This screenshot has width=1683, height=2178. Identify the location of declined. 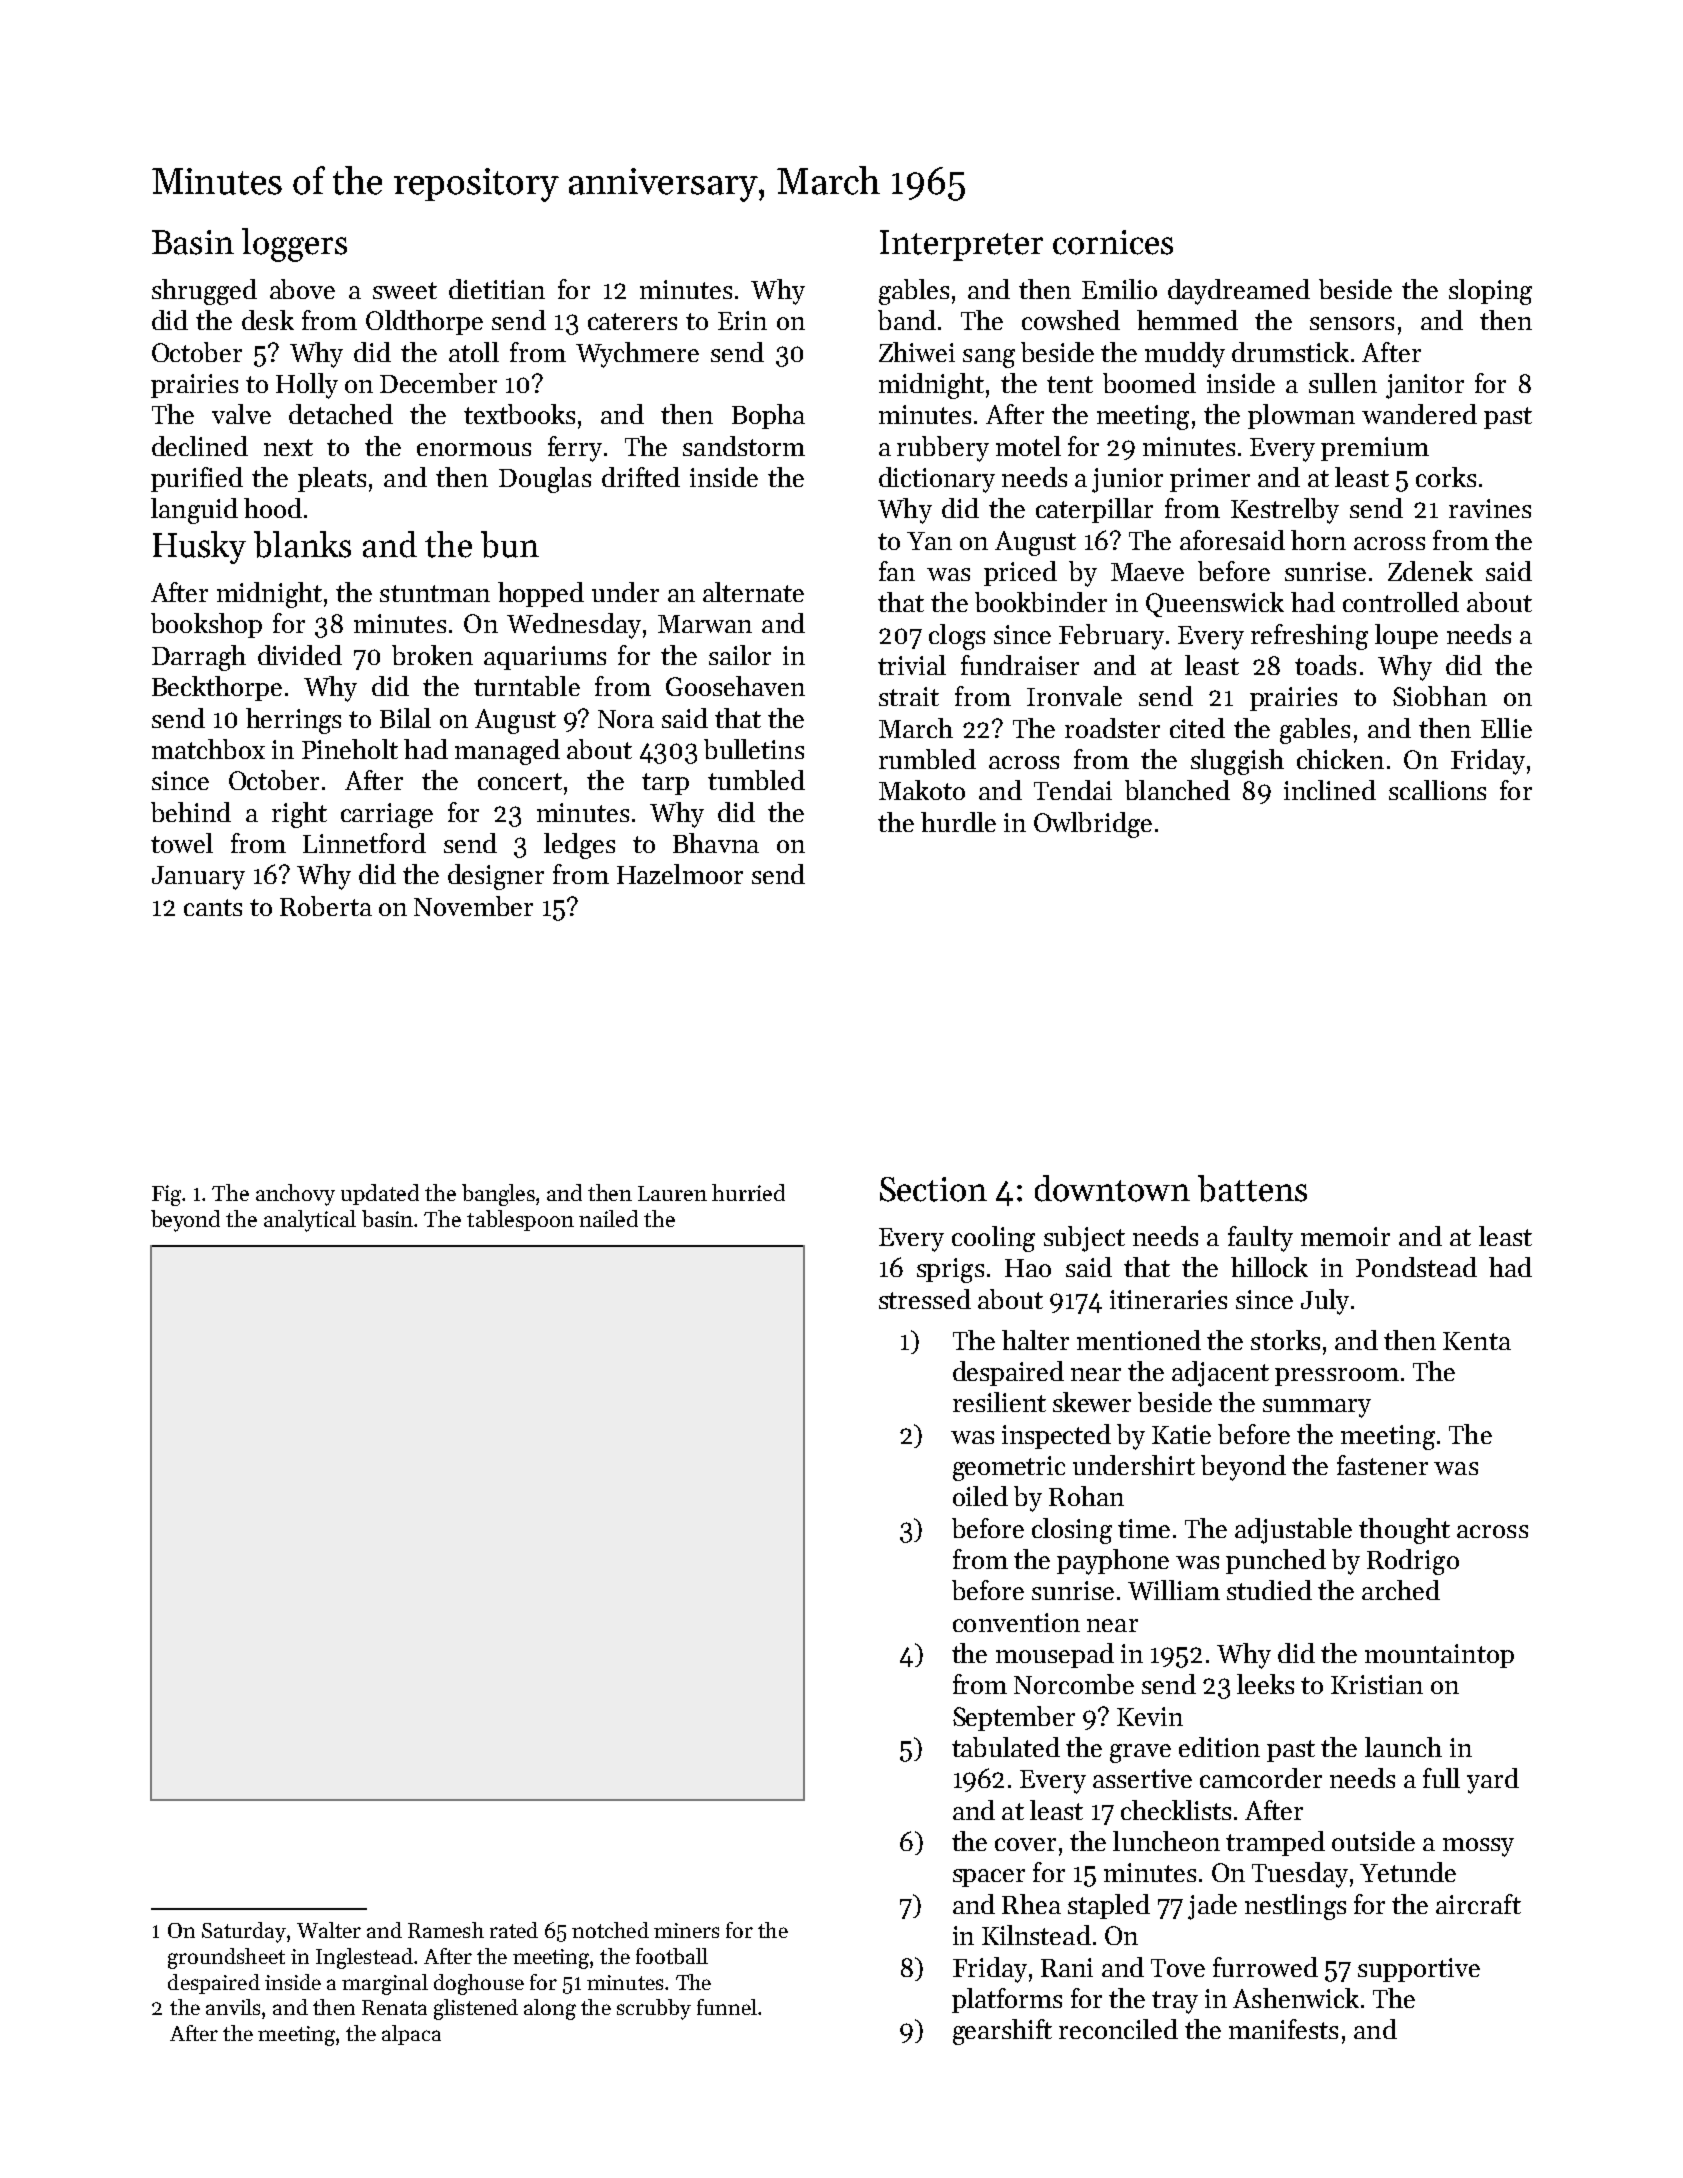
(200, 446).
